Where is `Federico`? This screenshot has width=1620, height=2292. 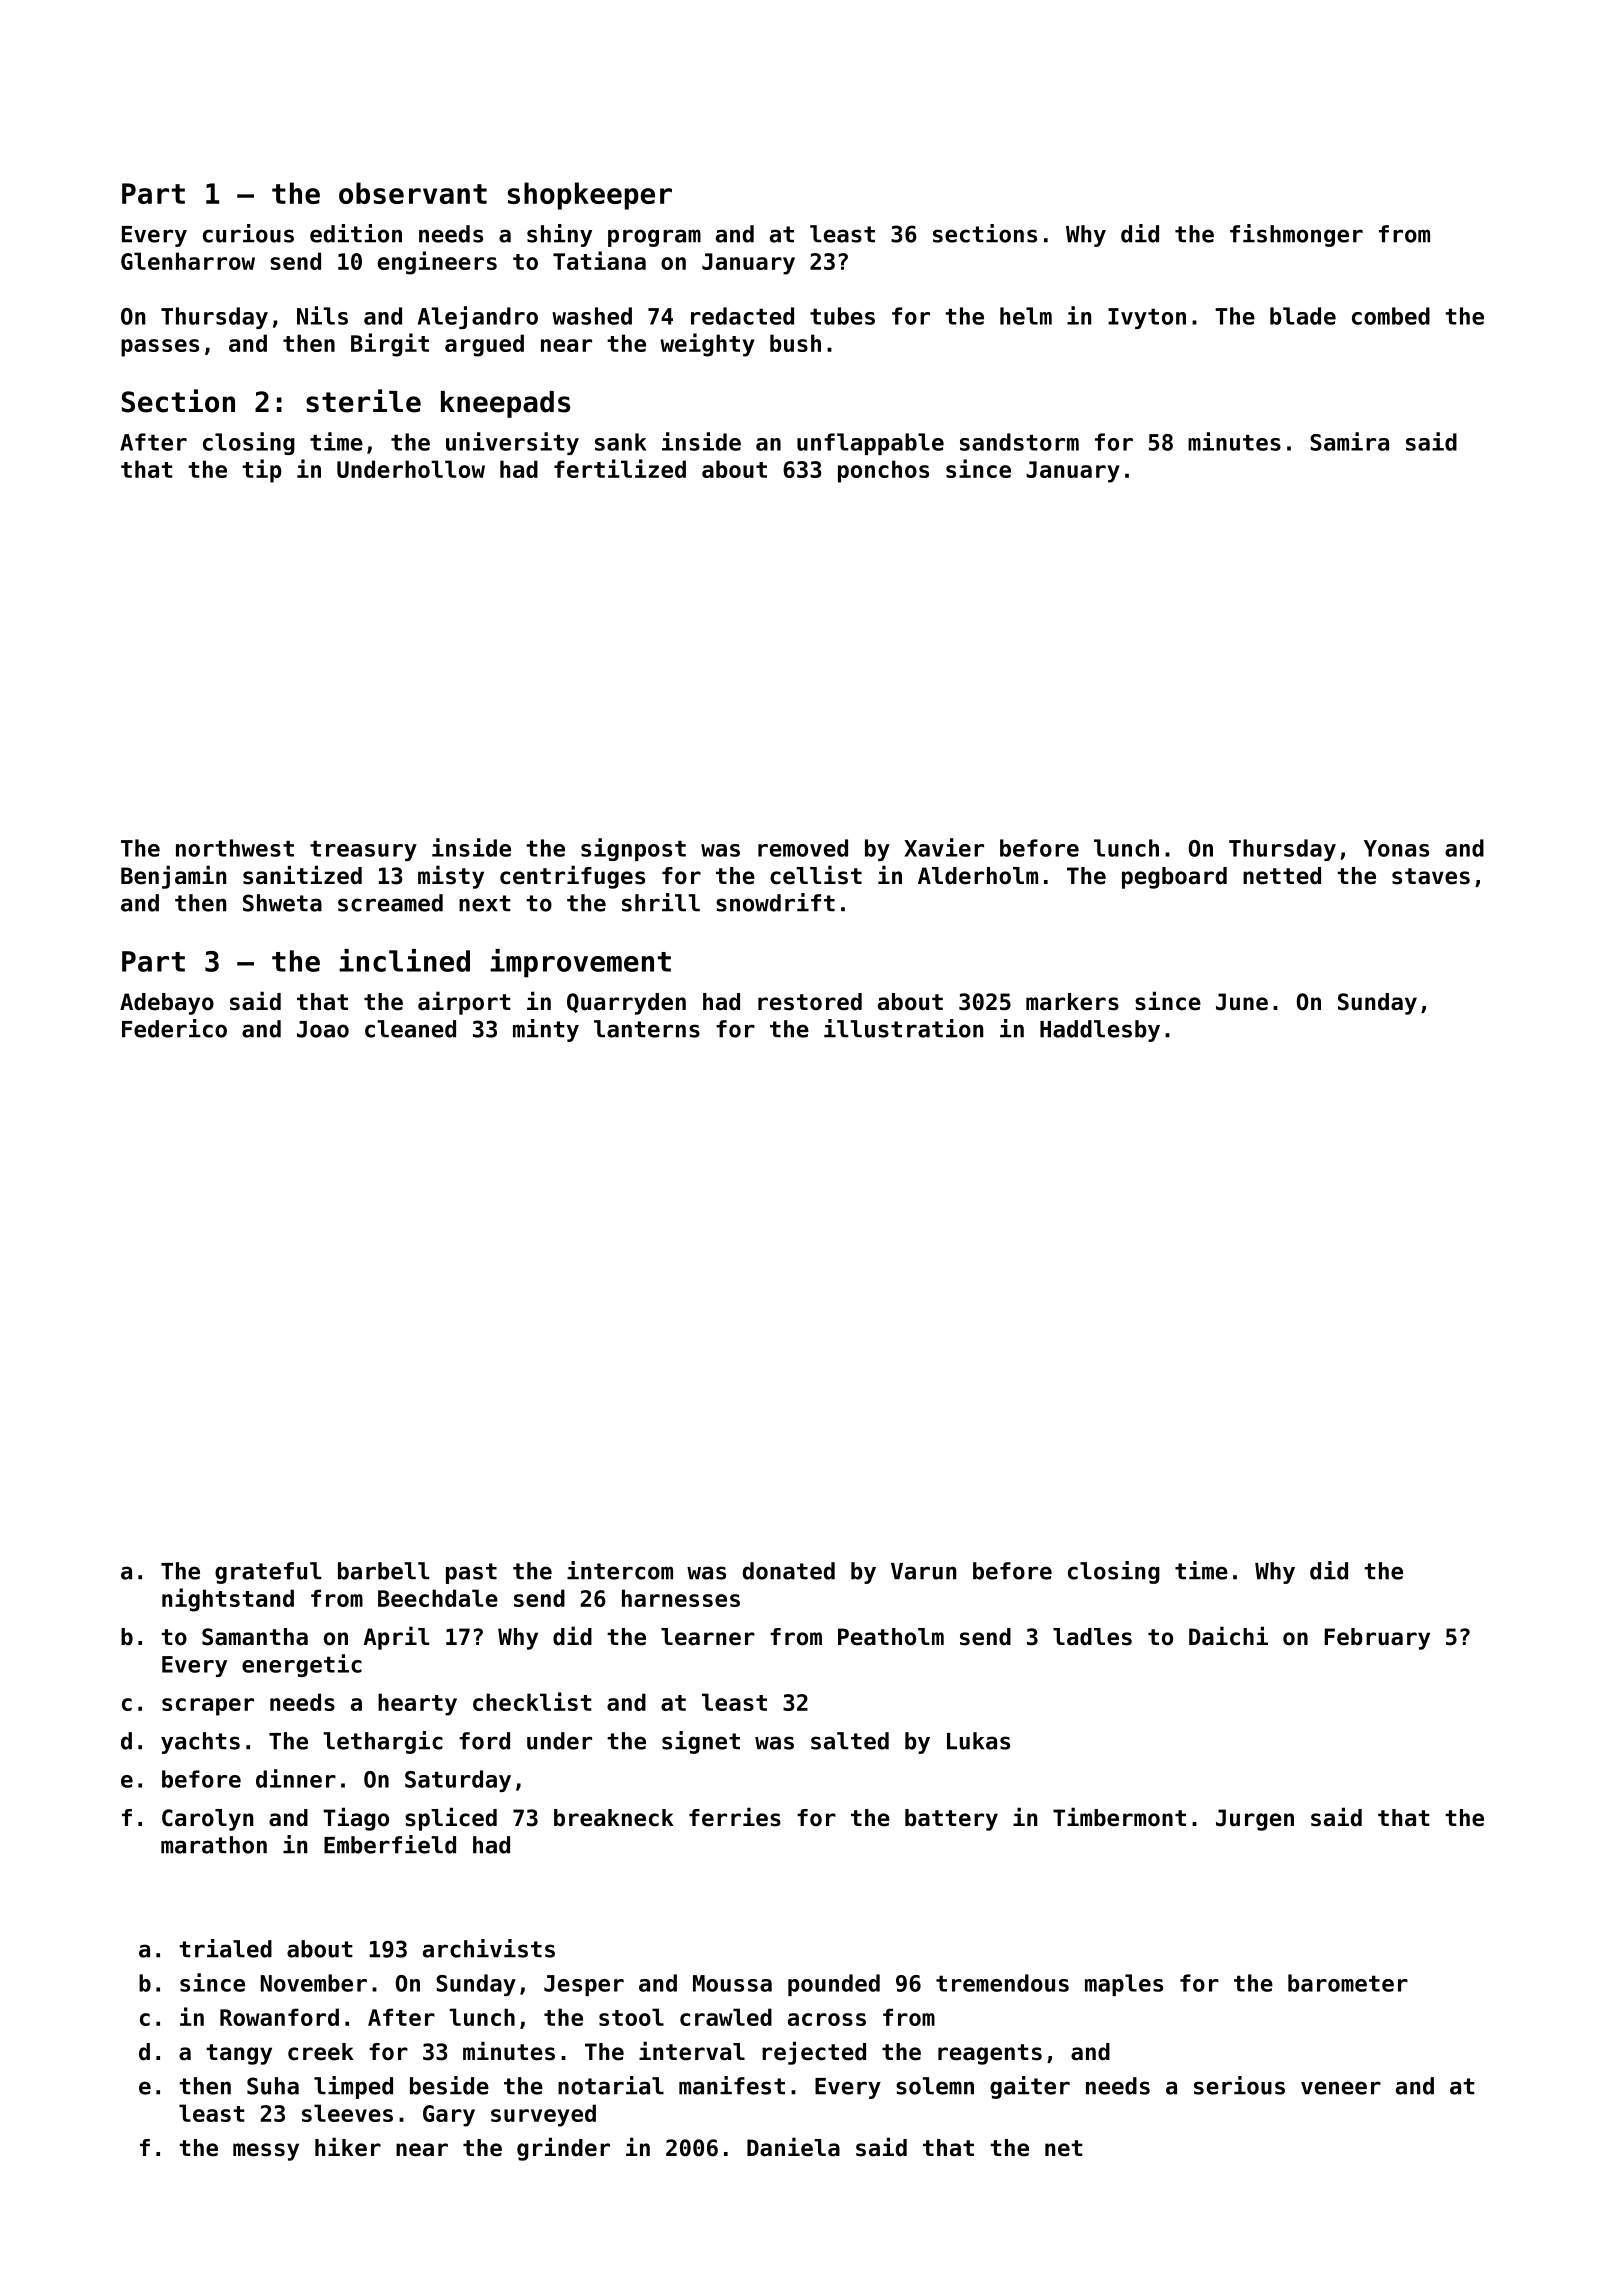 Federico is located at coordinates (174, 1028).
